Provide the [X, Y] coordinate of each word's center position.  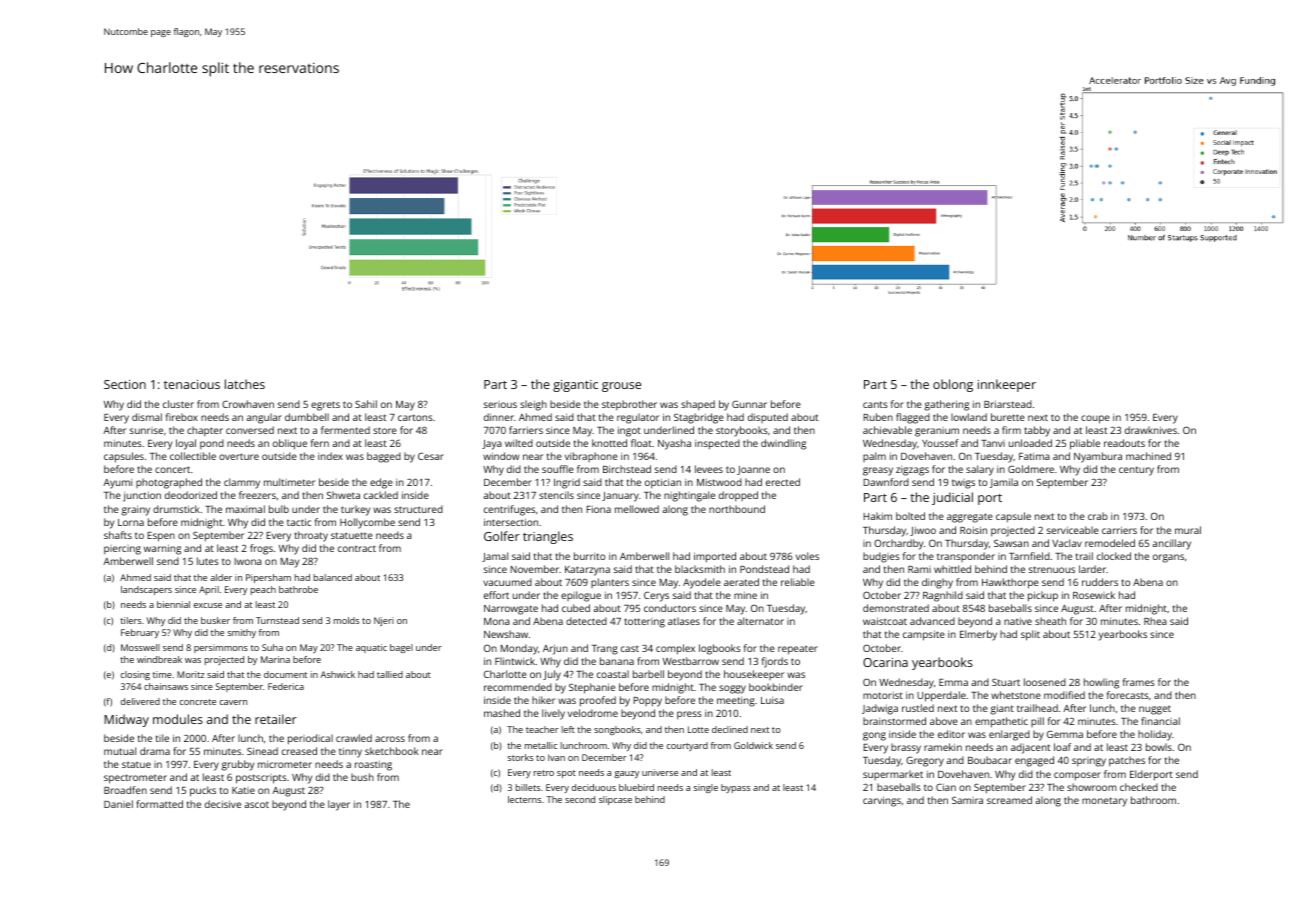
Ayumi [117, 484]
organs [1168, 558]
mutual [120, 751]
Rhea [1155, 621]
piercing [122, 550]
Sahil [366, 404]
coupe [1095, 419]
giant [1002, 710]
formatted [160, 804]
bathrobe [298, 589]
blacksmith [700, 569]
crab [1098, 516]
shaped [698, 405]
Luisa [772, 700]
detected [586, 621]
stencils [556, 495]
